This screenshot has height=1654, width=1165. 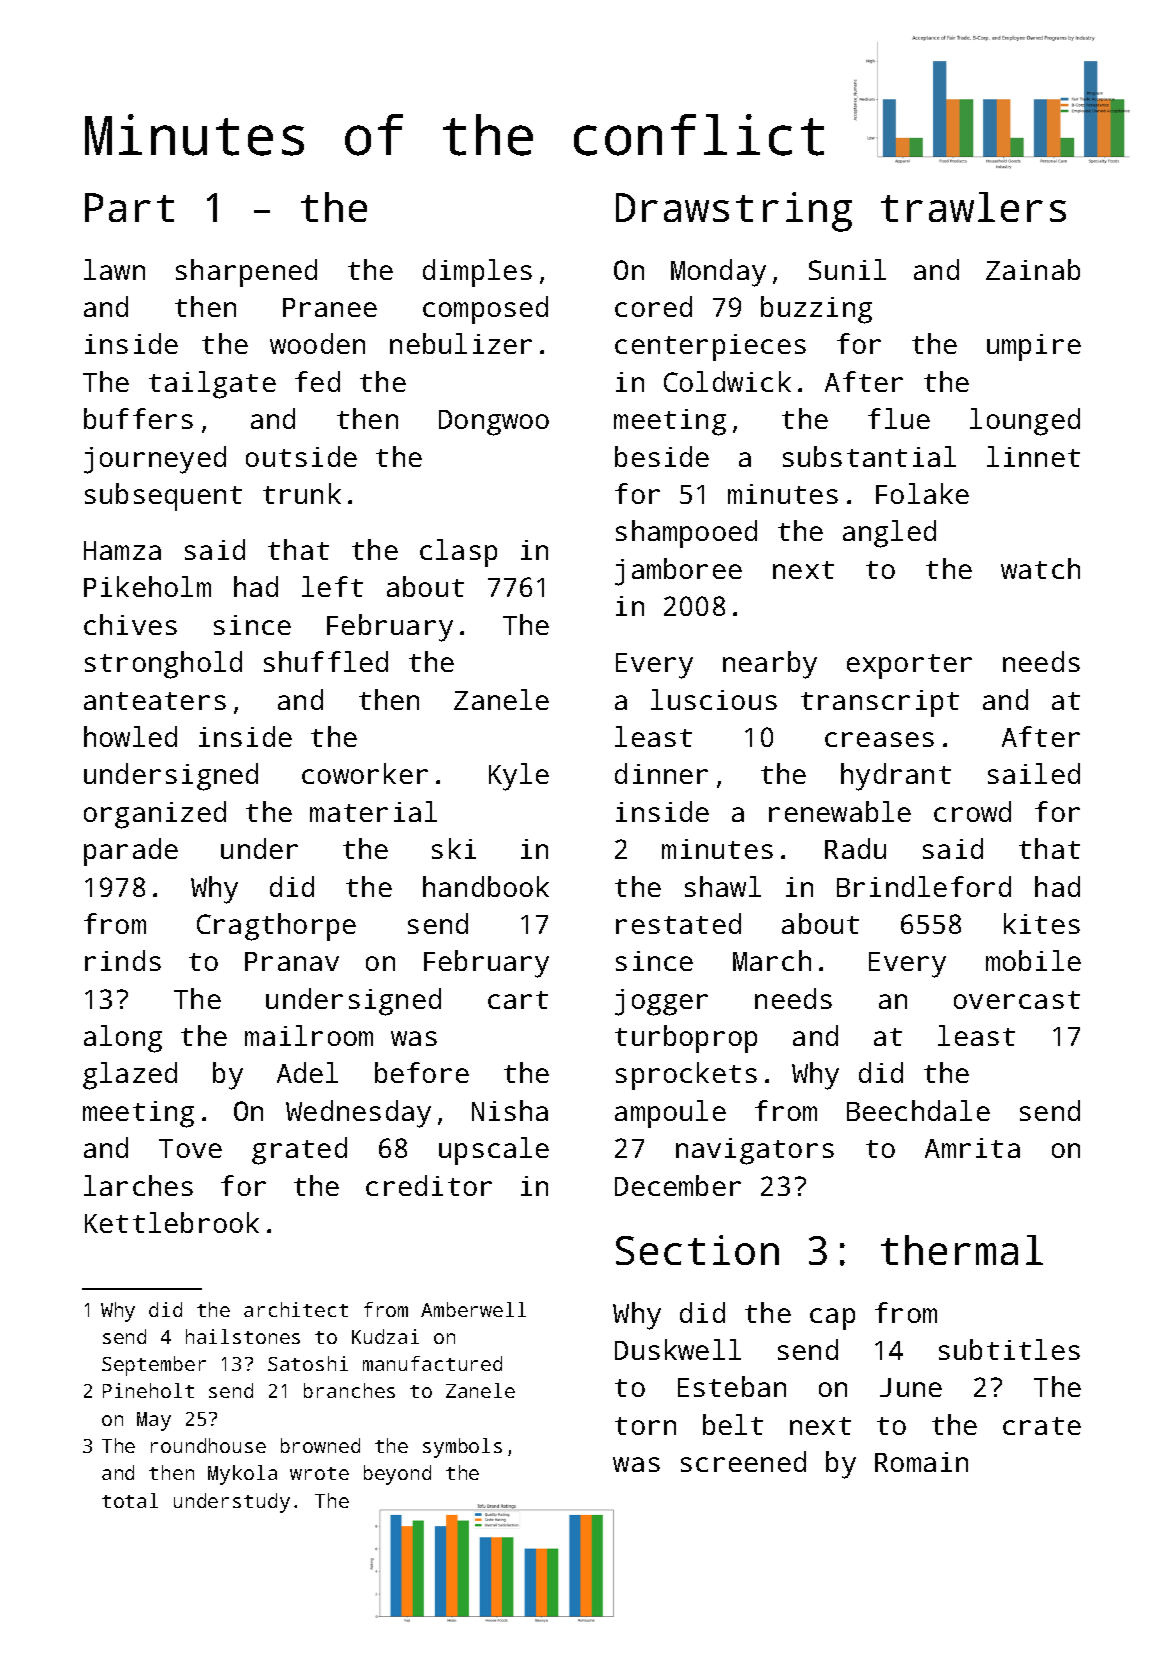 I want to click on Part, so click(x=129, y=207).
